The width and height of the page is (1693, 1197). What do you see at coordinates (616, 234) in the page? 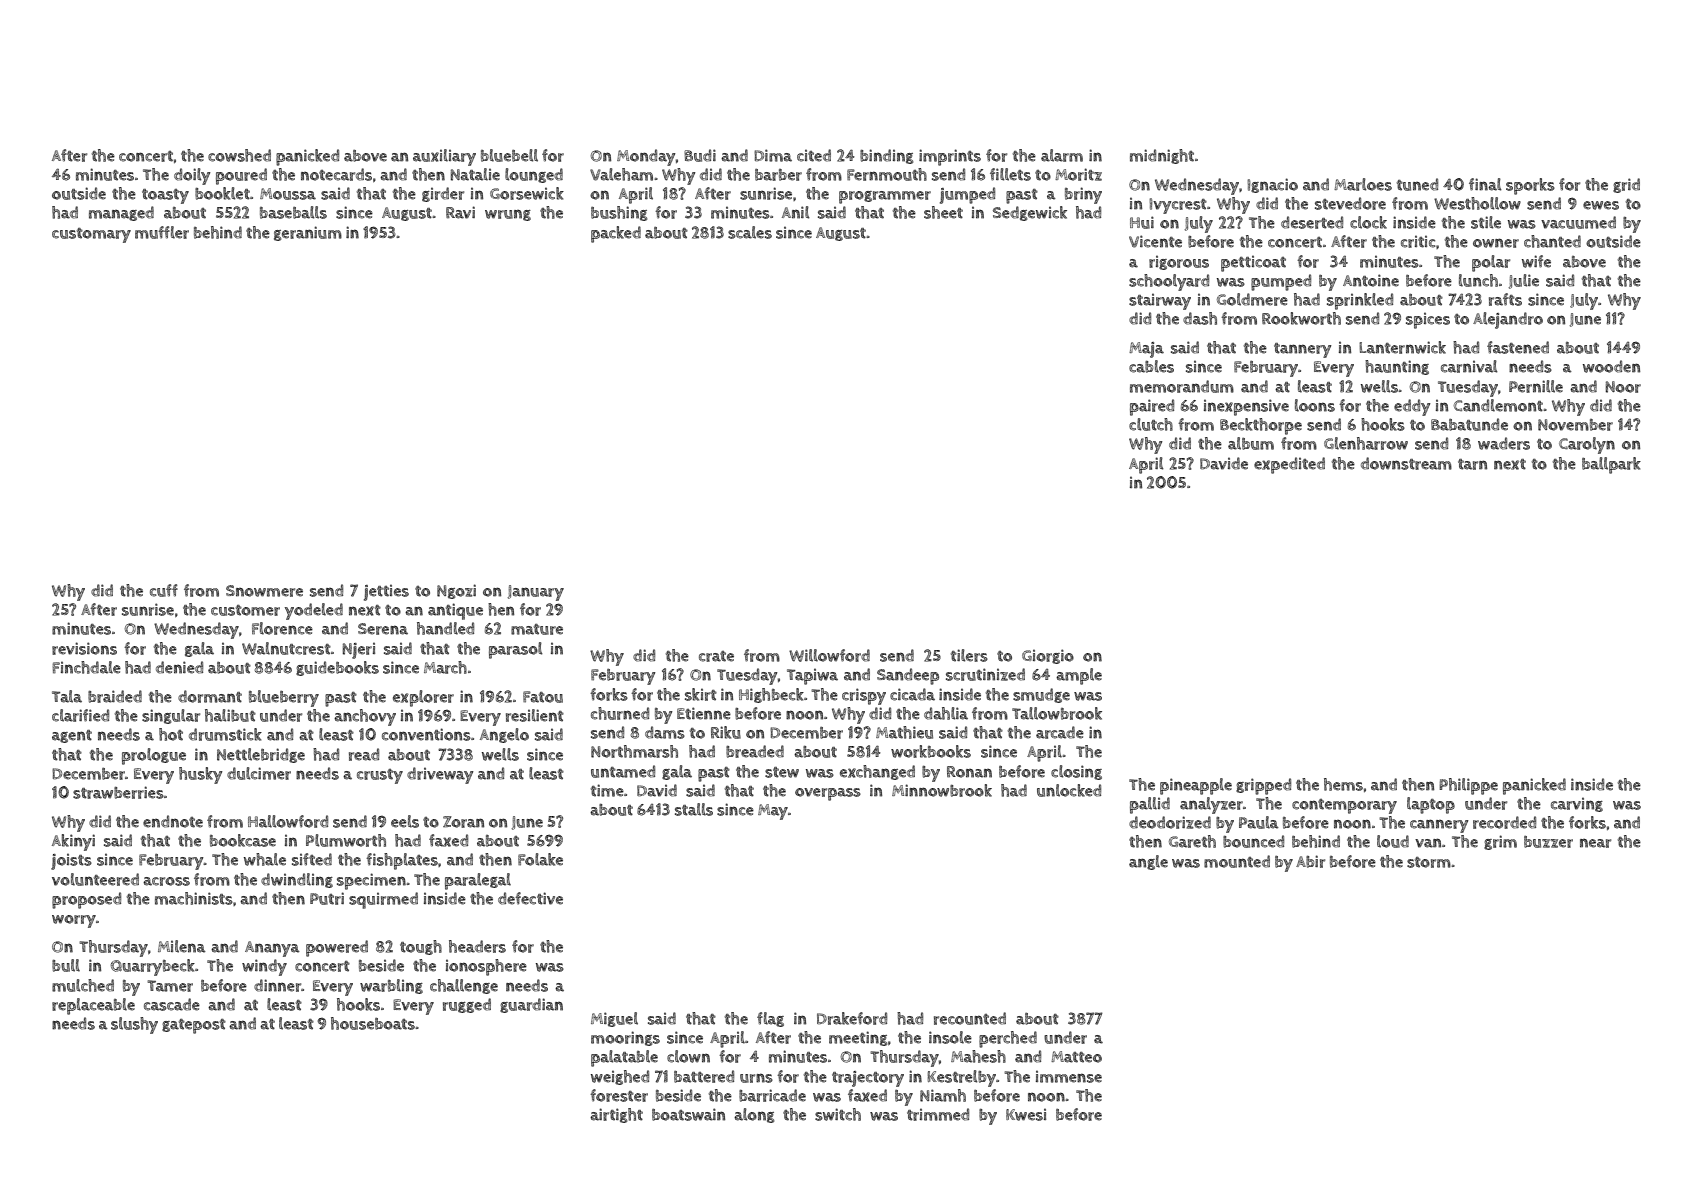
I see `packed` at bounding box center [616, 234].
